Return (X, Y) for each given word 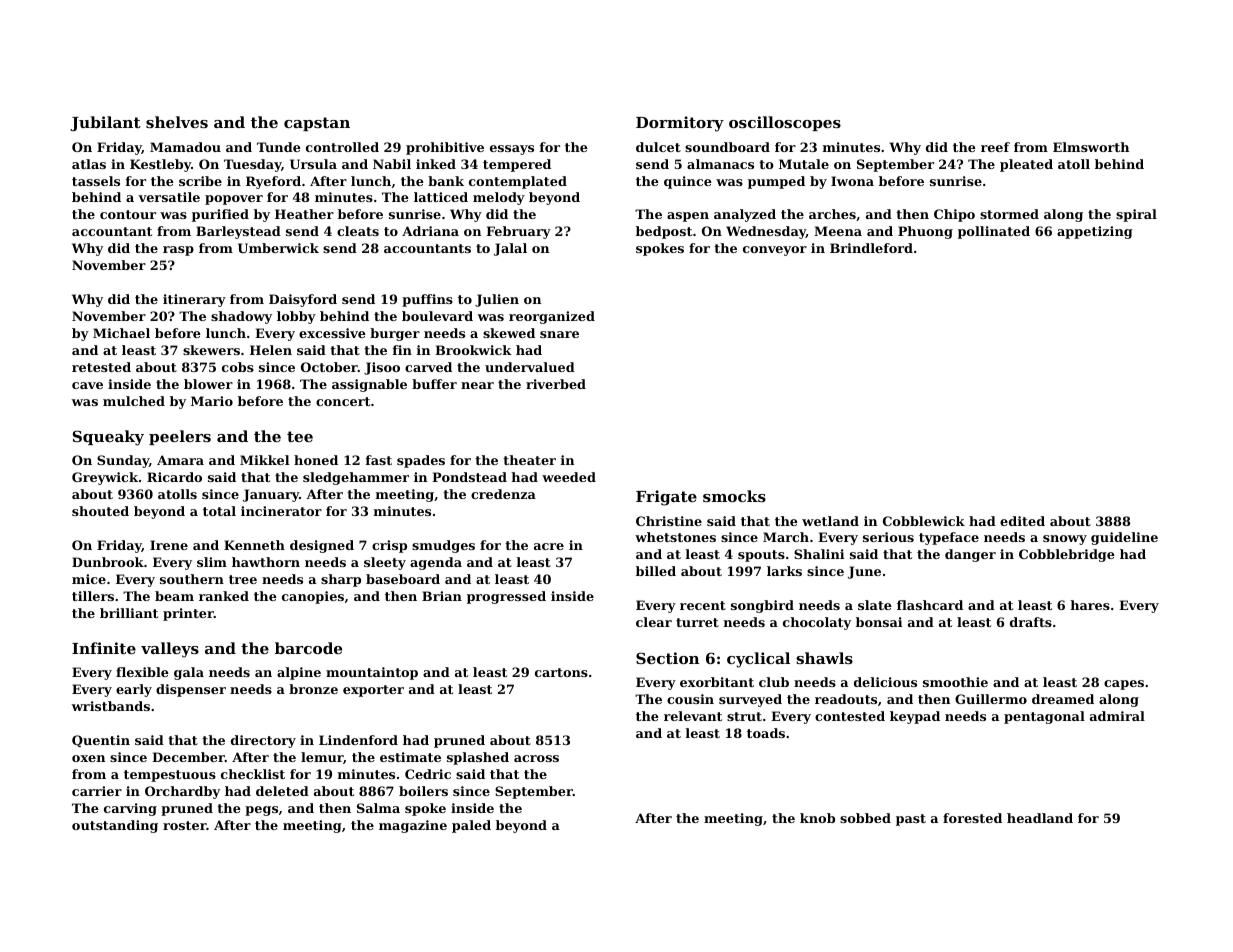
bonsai (879, 622)
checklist (253, 774)
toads (766, 733)
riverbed (556, 384)
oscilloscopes (785, 123)
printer (188, 614)
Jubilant (105, 123)
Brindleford (871, 248)
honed (316, 460)
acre (549, 546)
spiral (1136, 215)
